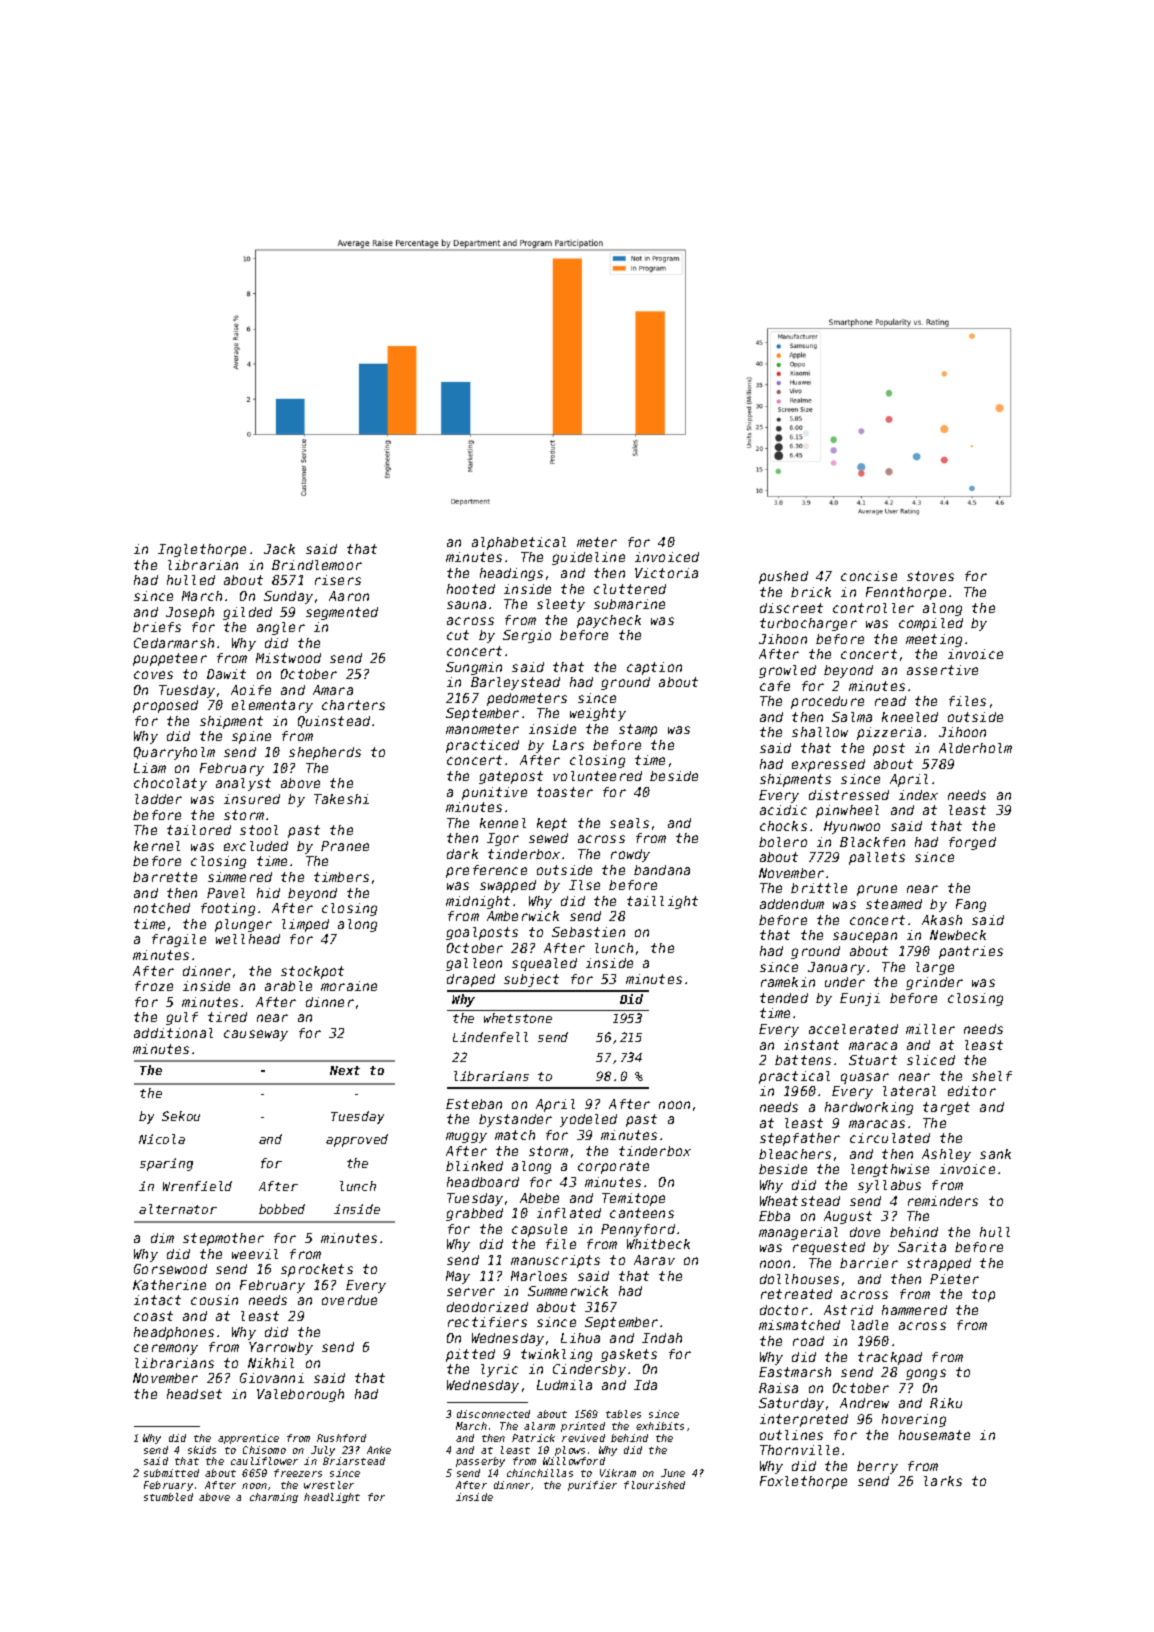  What do you see at coordinates (329, 1485) in the document?
I see `wrestler` at bounding box center [329, 1485].
